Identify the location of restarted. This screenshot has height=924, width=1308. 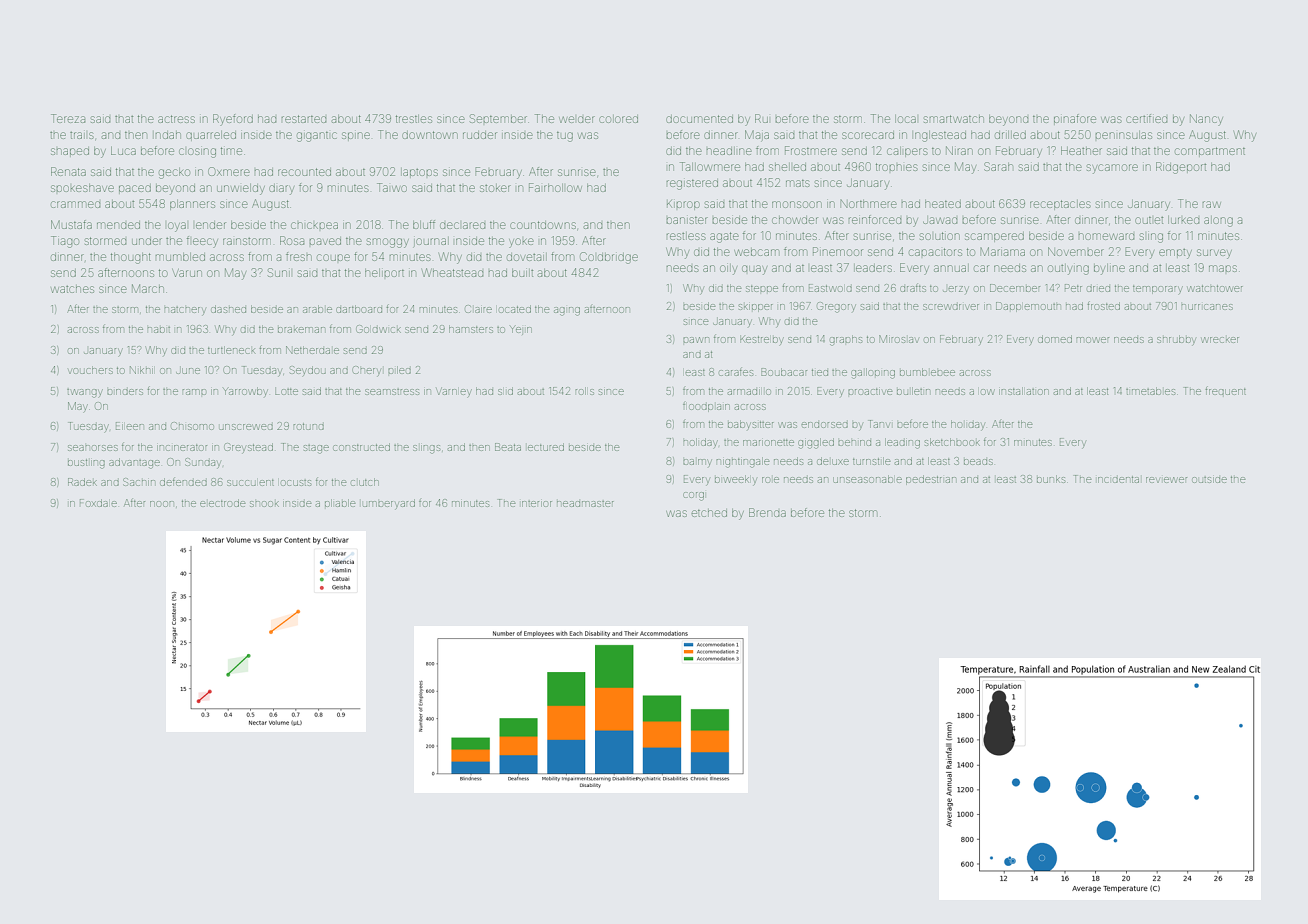
(304, 119).
